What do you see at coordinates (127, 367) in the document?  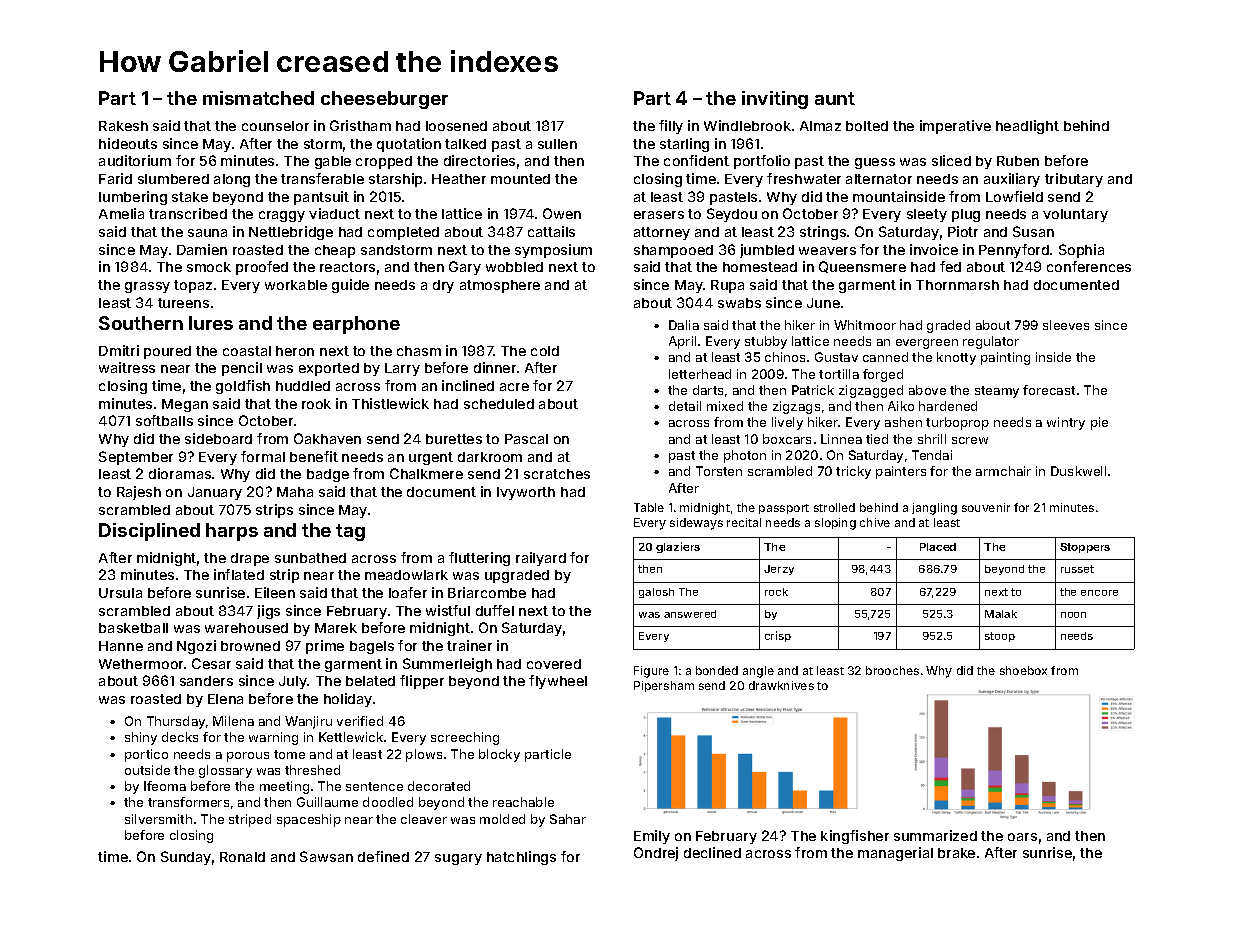 I see `waitress` at bounding box center [127, 367].
